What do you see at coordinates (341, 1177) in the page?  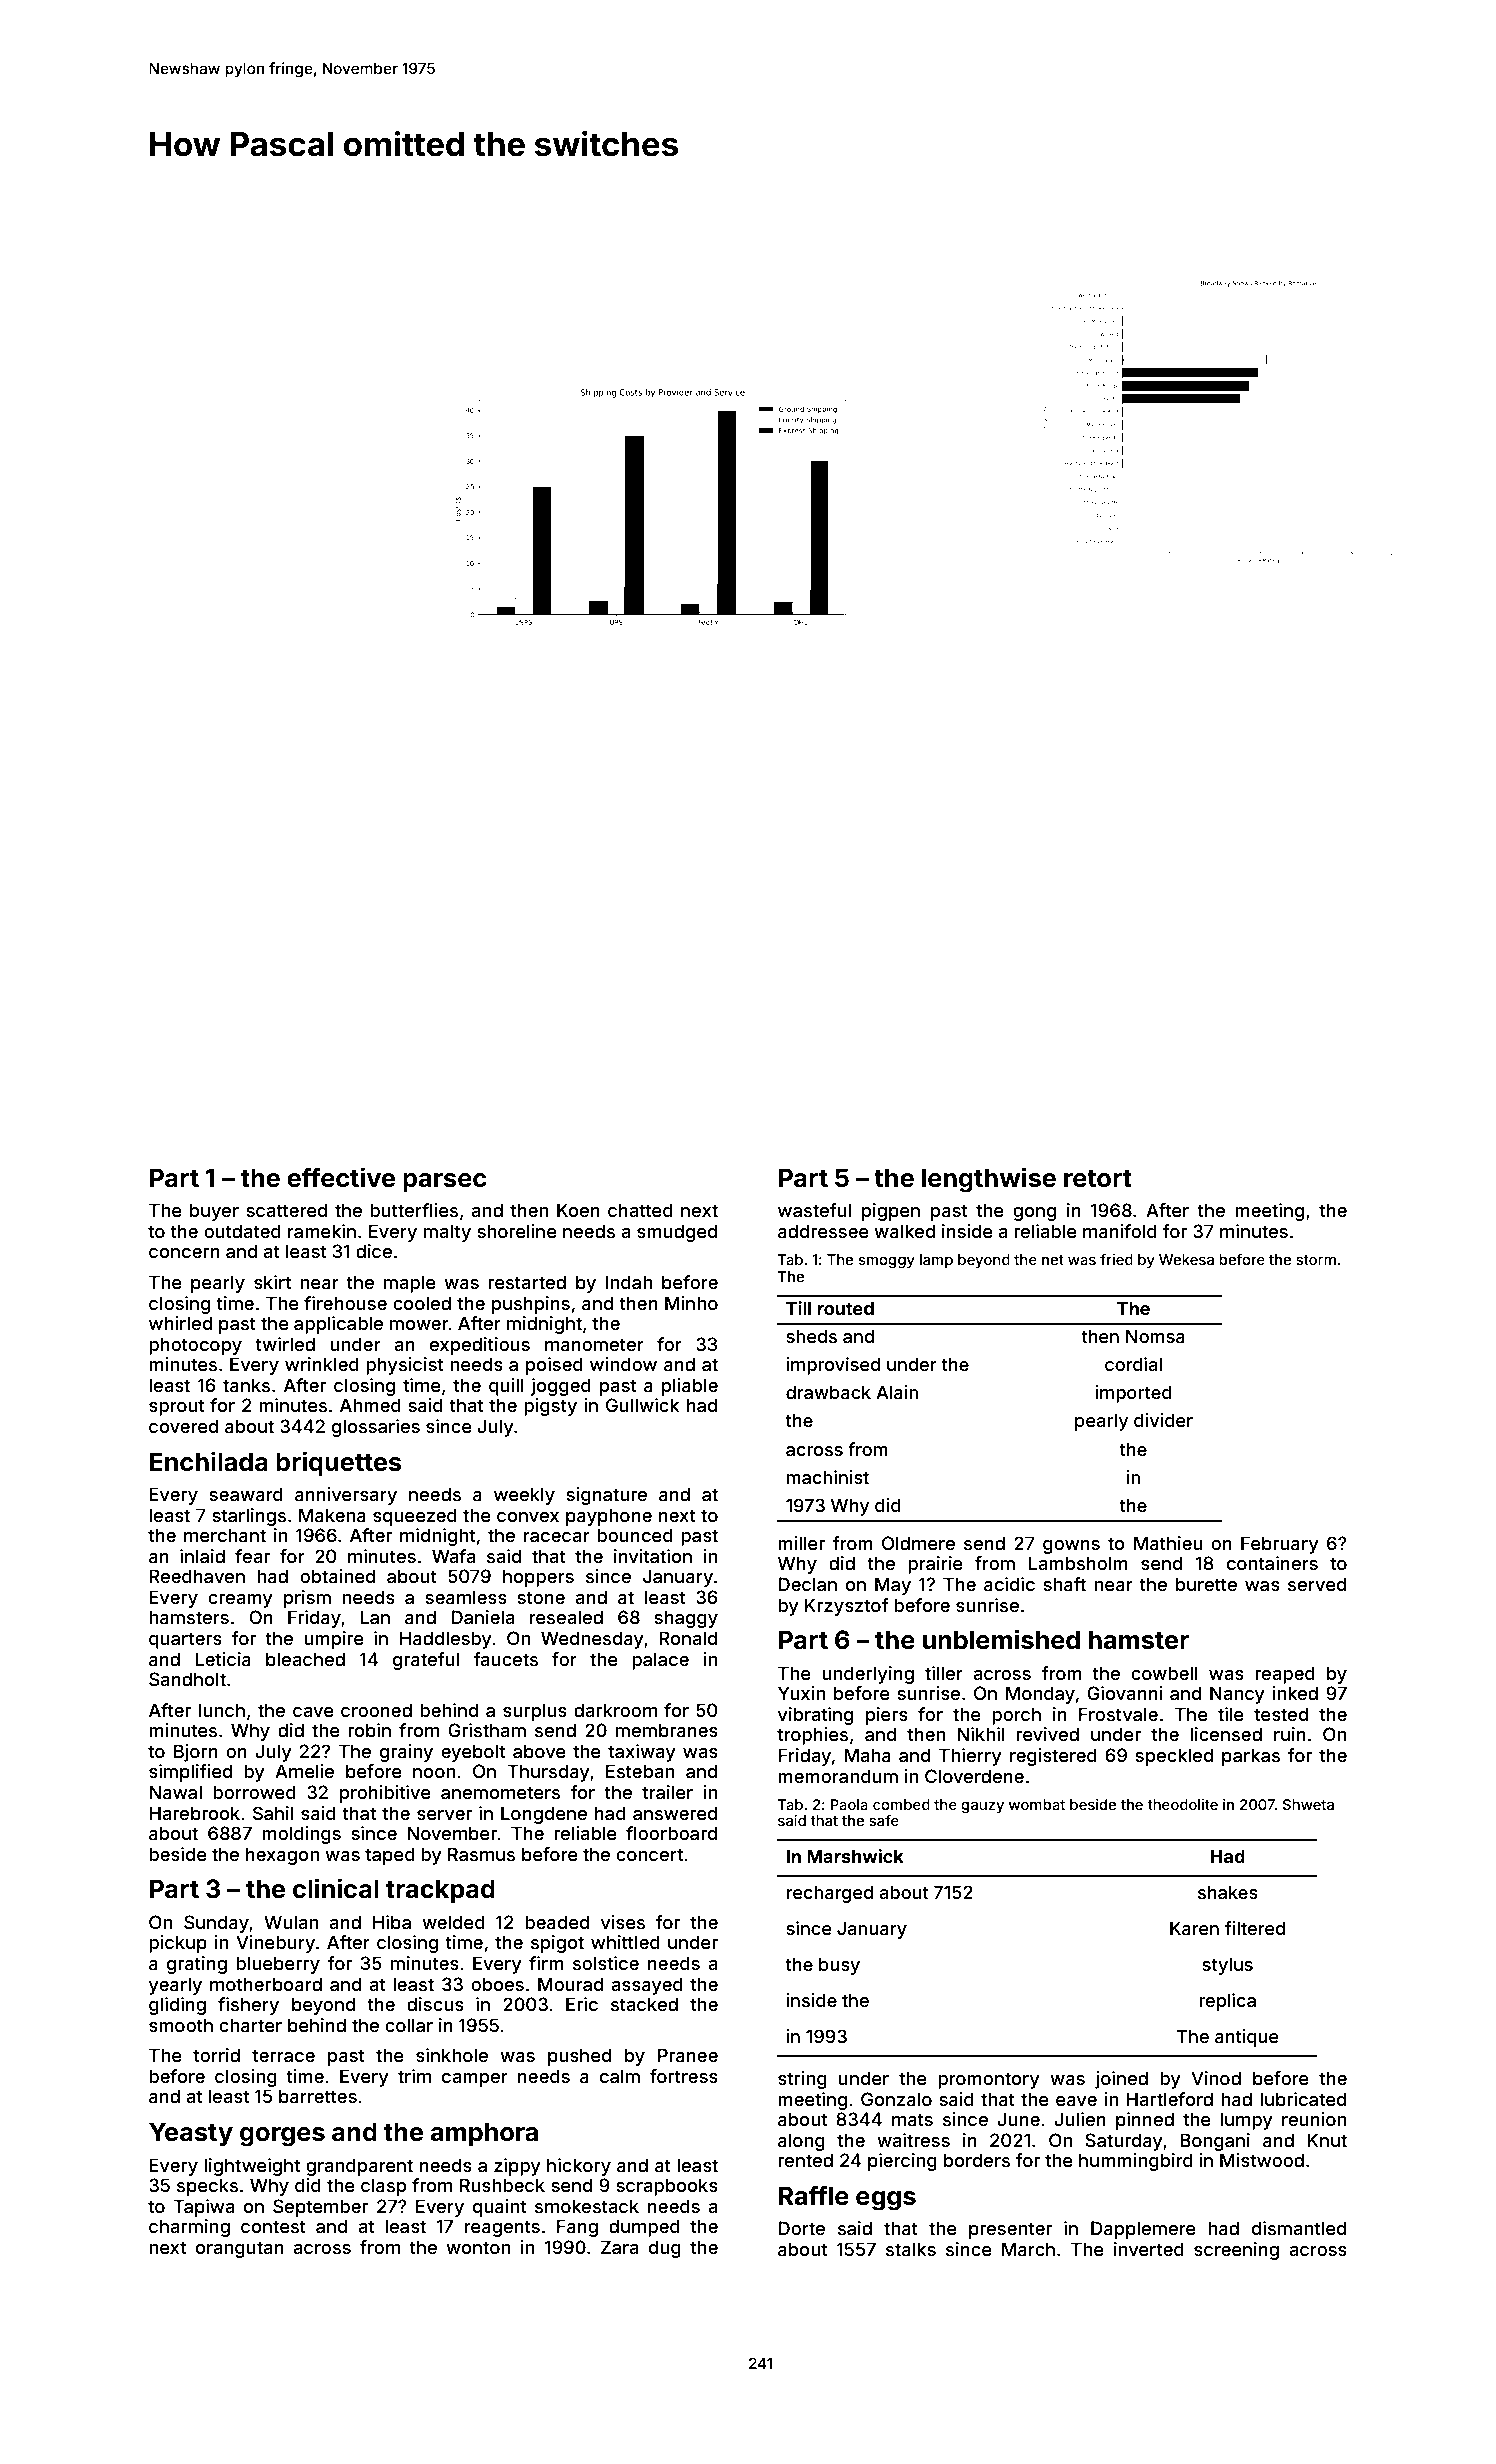 I see `effective` at bounding box center [341, 1177].
